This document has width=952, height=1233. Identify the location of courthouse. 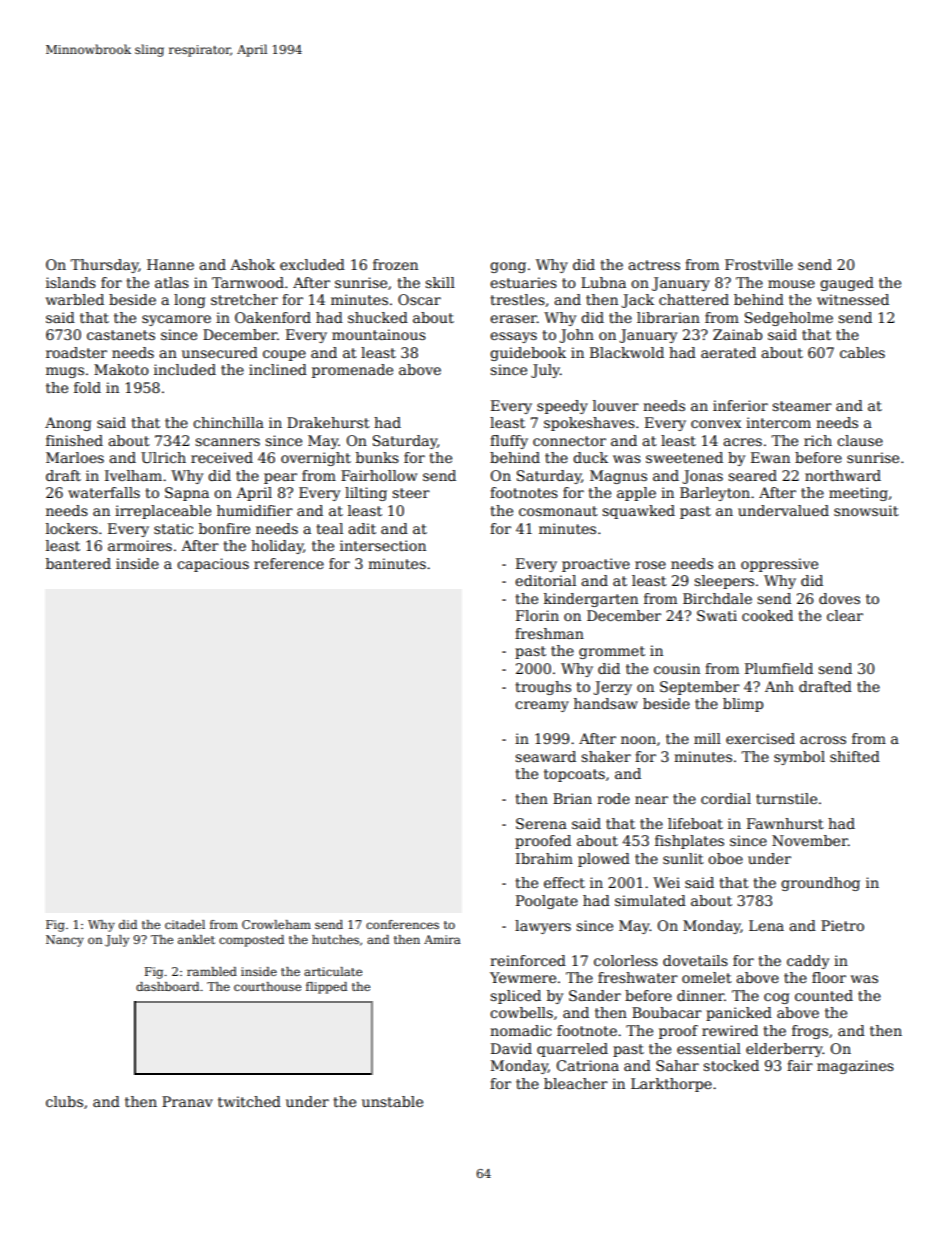
(267, 986).
